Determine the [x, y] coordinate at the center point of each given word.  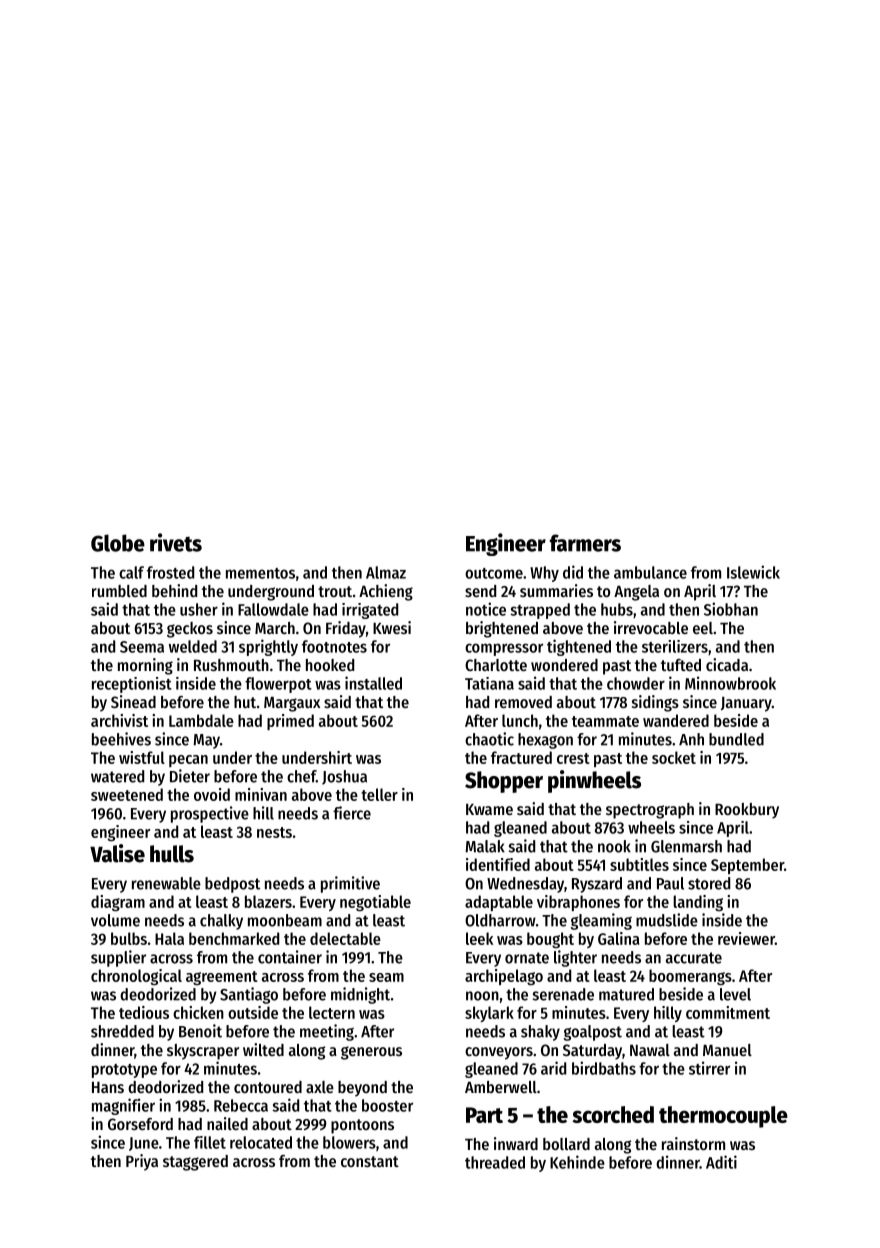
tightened [579, 647]
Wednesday [525, 885]
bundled [736, 739]
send [480, 591]
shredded [122, 1031]
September [747, 866]
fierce [352, 813]
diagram [118, 903]
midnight [360, 995]
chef [301, 776]
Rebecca [241, 1105]
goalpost [593, 1033]
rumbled [119, 591]
